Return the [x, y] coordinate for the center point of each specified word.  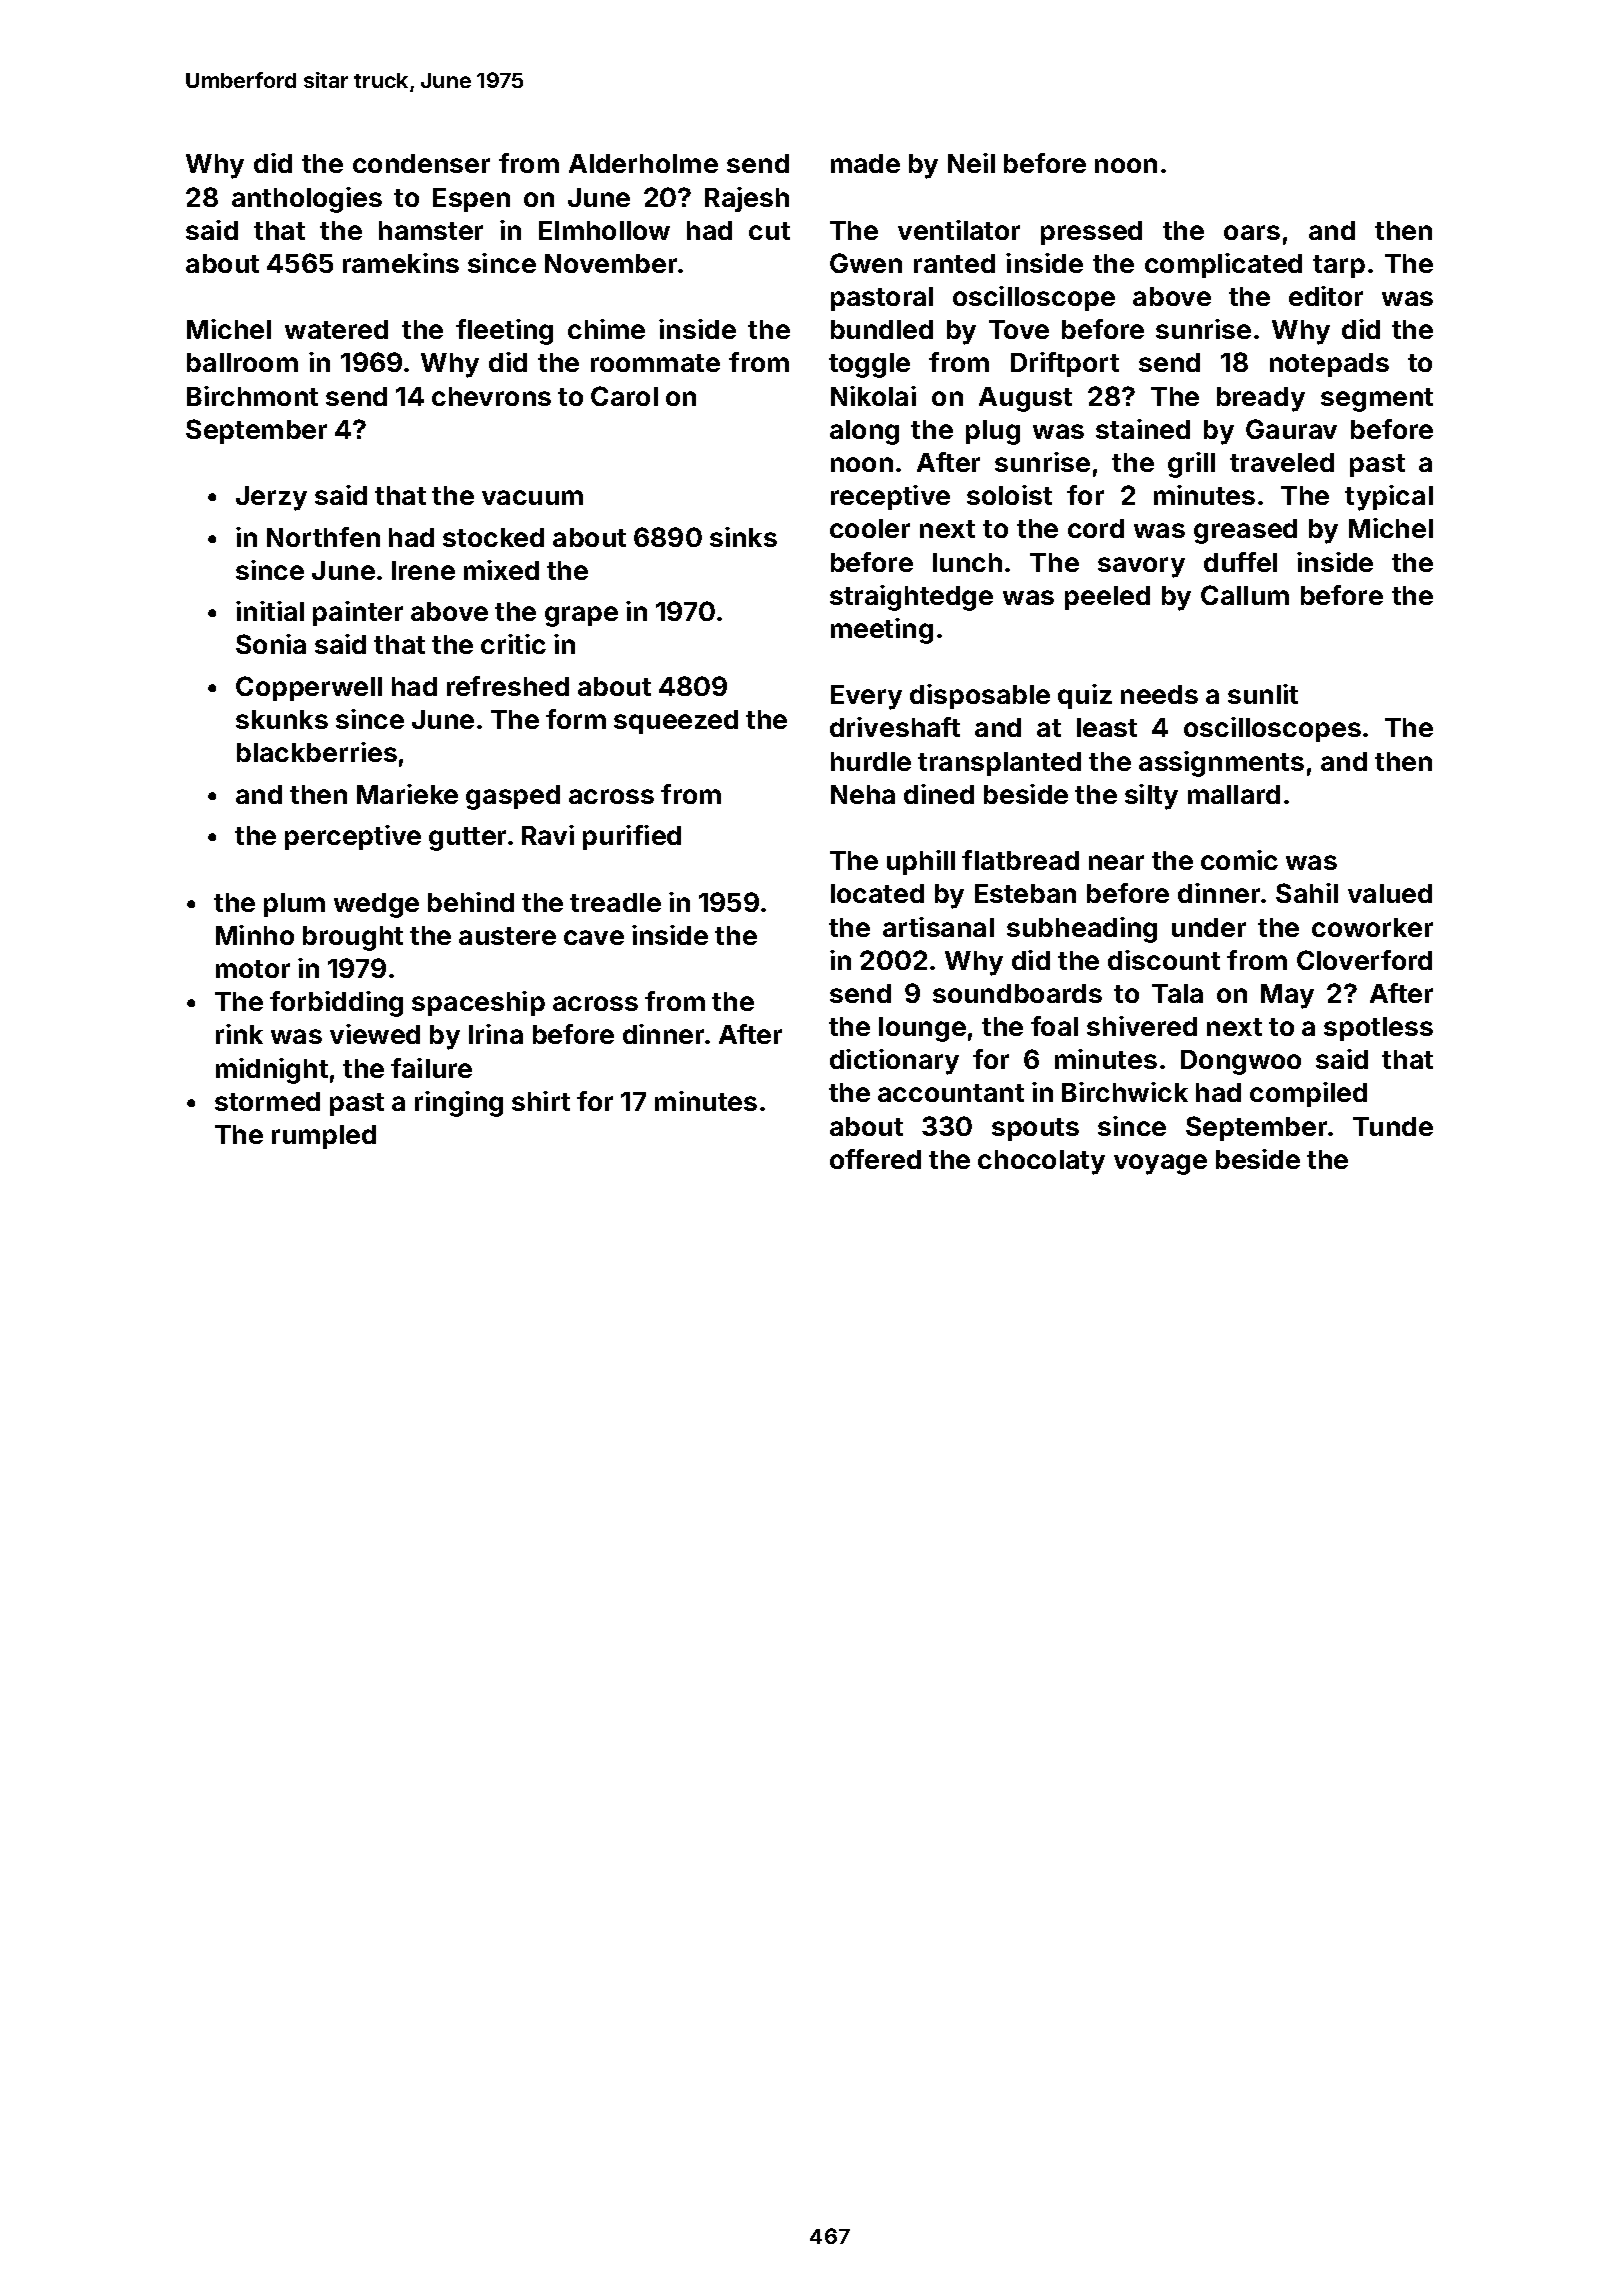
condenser [421, 163]
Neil [971, 163]
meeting [882, 631]
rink [239, 1034]
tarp [1339, 266]
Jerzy [271, 498]
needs [1159, 694]
